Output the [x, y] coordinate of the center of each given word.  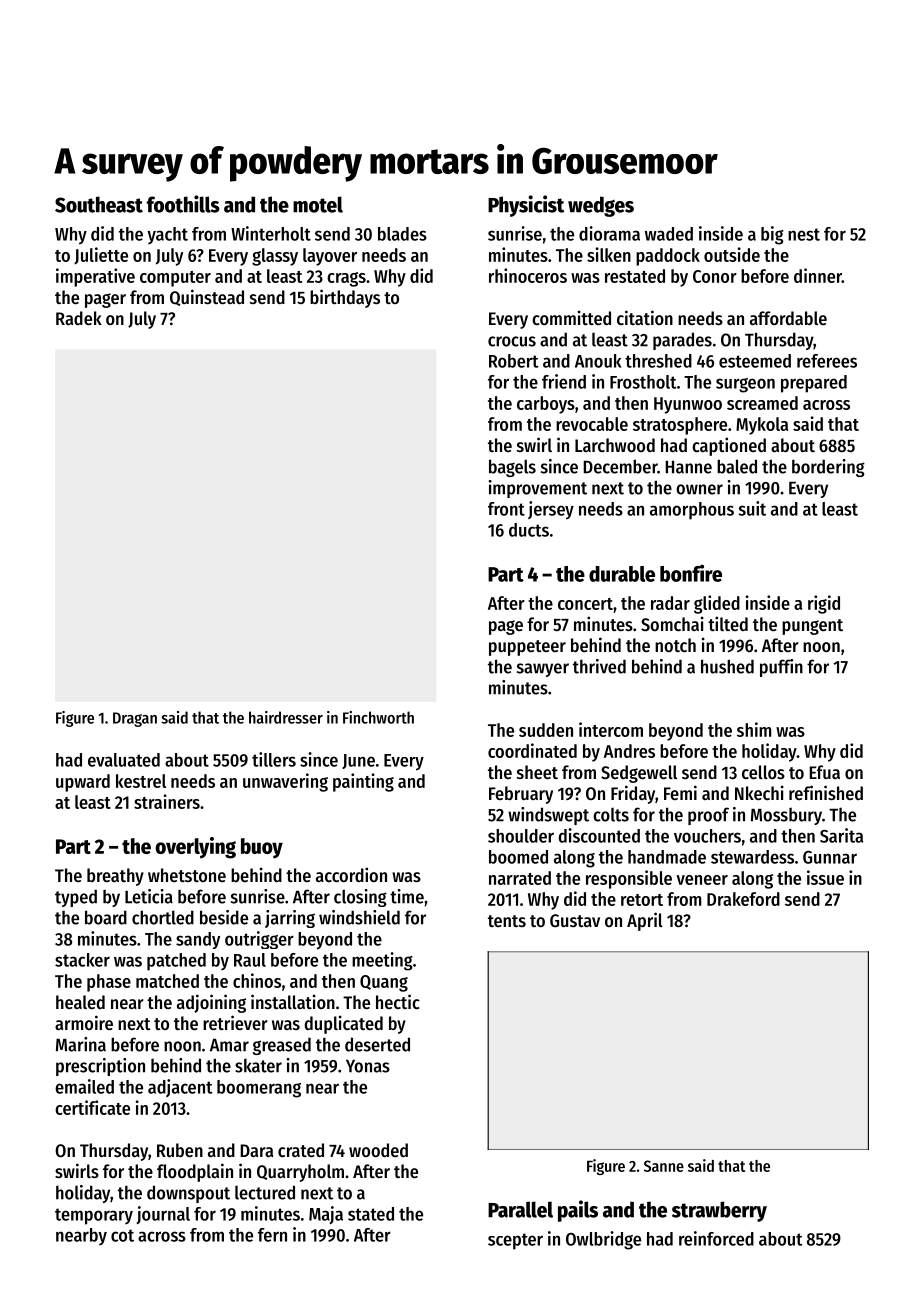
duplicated [343, 1024]
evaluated [124, 760]
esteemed [755, 361]
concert [585, 604]
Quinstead [207, 297]
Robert [513, 361]
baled [737, 466]
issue [825, 877]
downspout [188, 1194]
